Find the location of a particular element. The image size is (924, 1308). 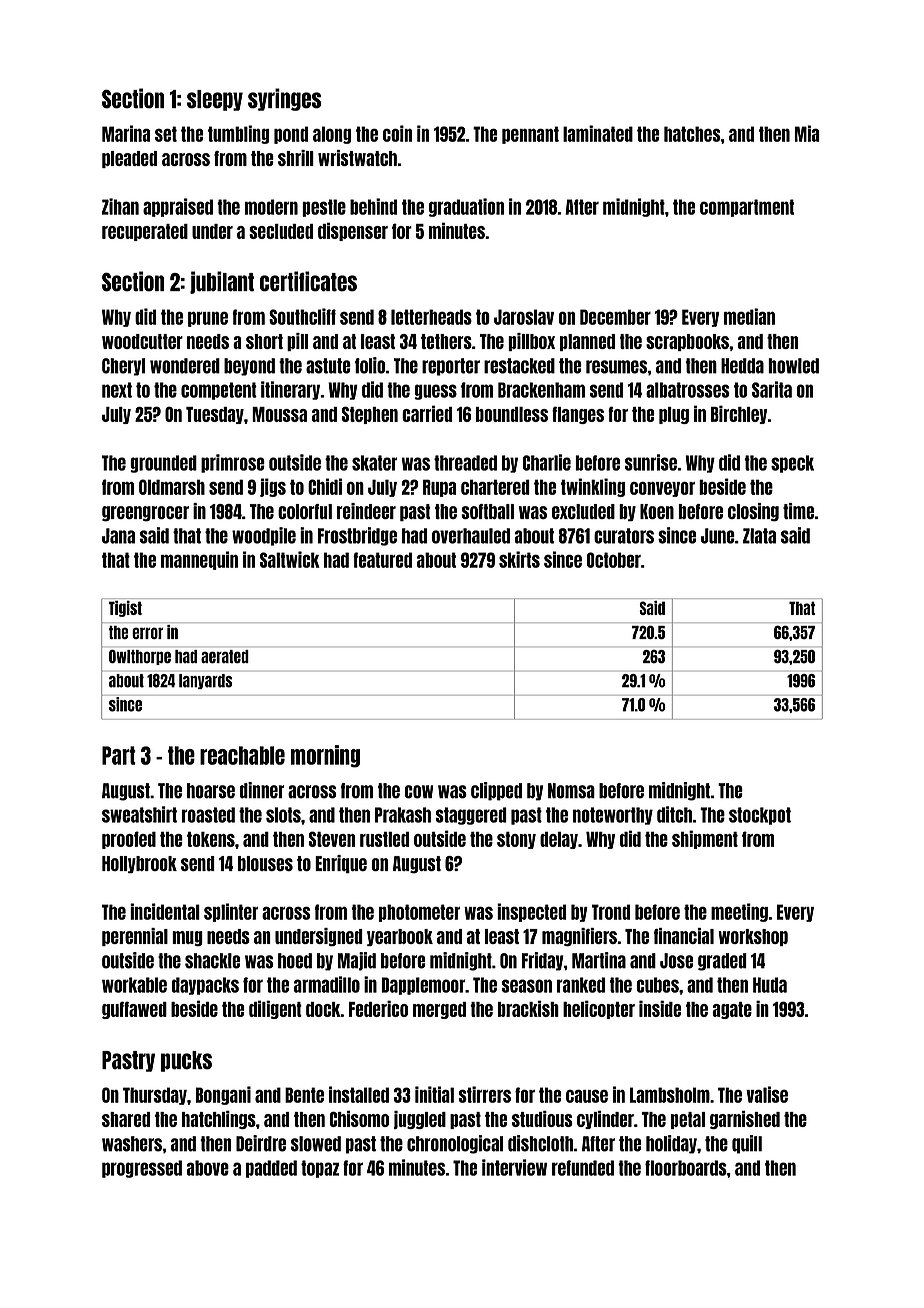

sleepy is located at coordinates (215, 100).
